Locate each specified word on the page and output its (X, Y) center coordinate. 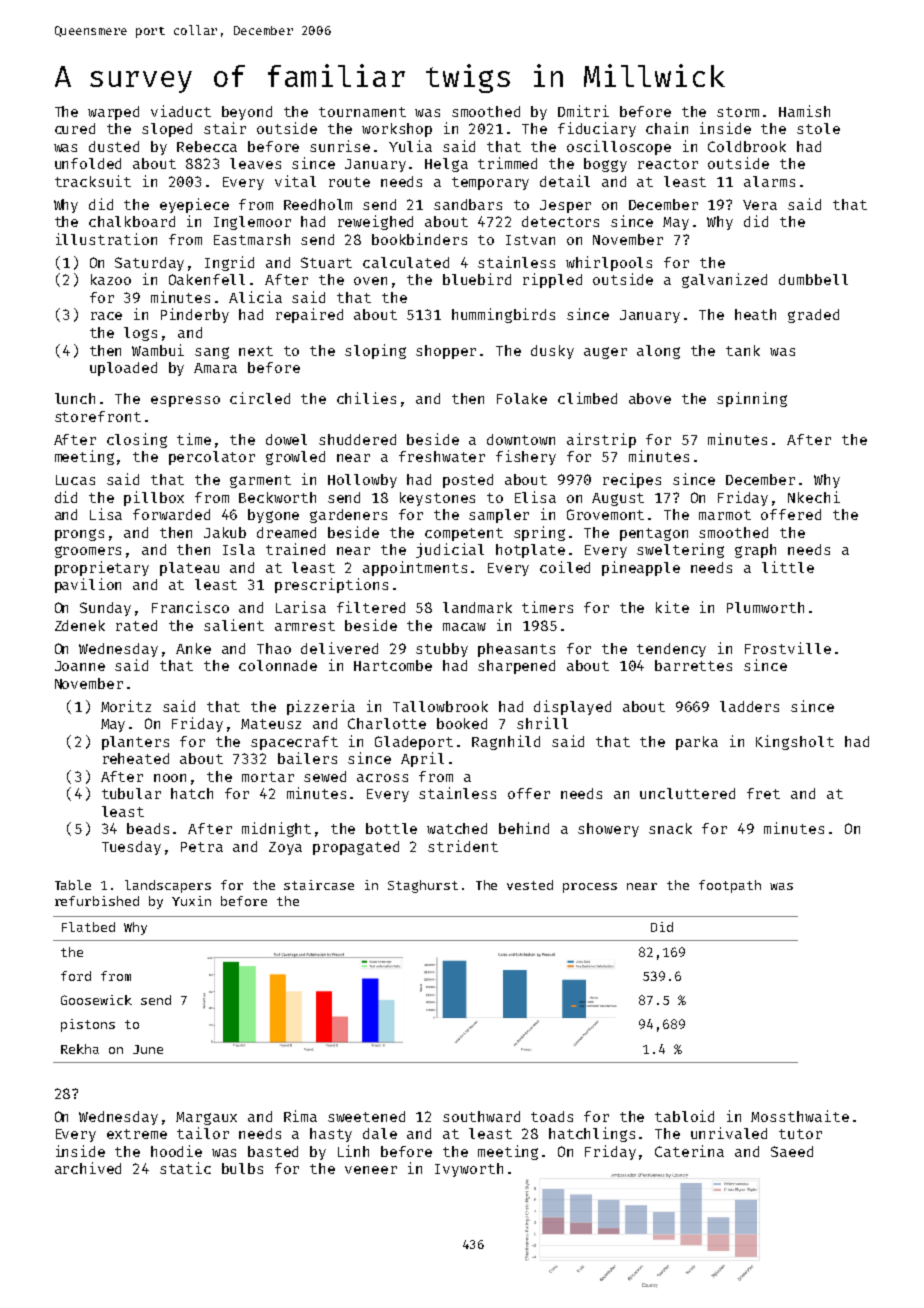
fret (763, 793)
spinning (752, 399)
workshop (397, 130)
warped (113, 113)
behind (524, 828)
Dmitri (583, 111)
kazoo (111, 279)
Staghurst (423, 886)
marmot (725, 515)
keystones (437, 499)
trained (295, 549)
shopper (446, 352)
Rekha (80, 1049)
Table (73, 885)
